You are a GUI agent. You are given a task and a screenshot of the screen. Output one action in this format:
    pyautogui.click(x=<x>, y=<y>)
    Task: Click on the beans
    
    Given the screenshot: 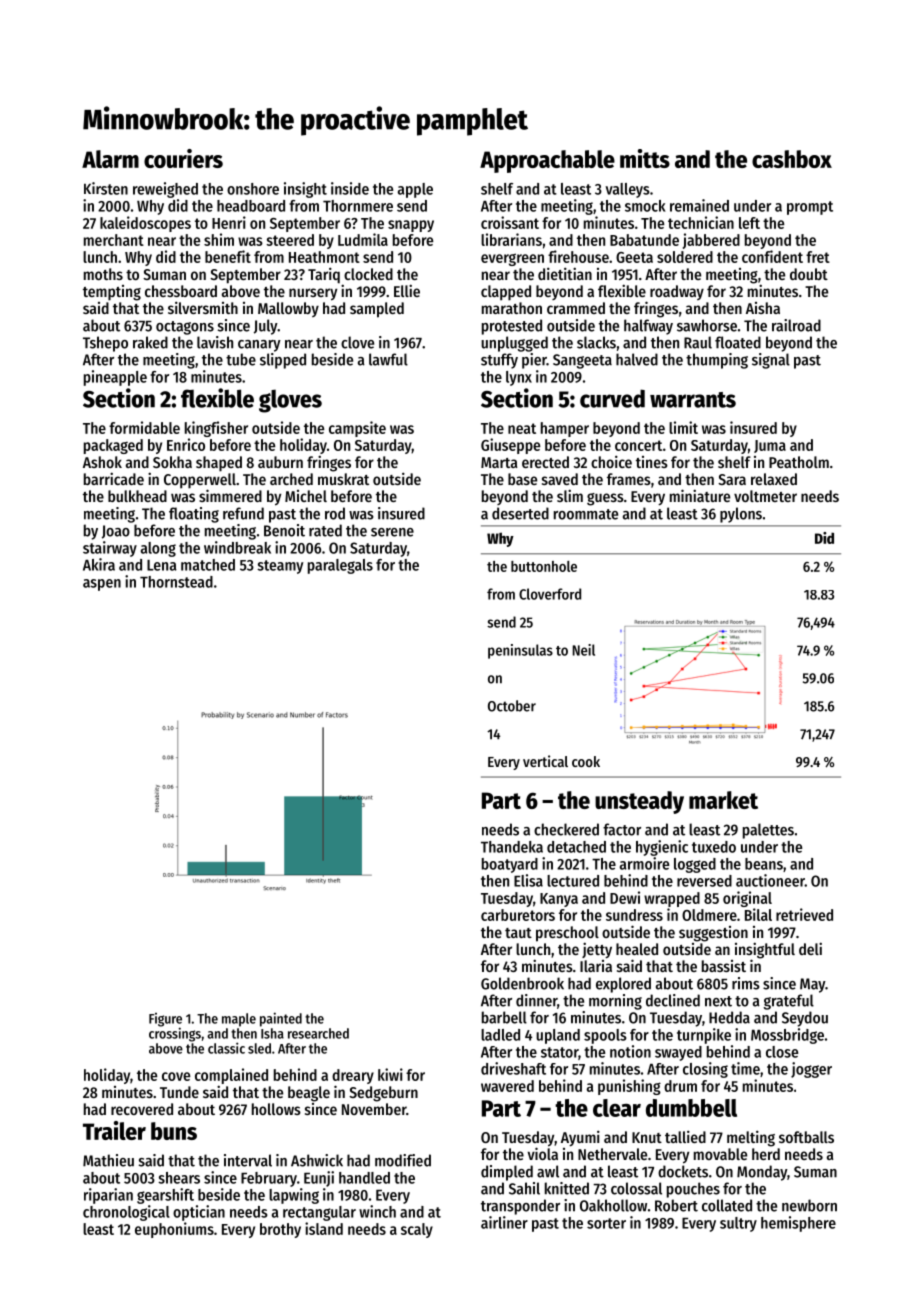 What is the action you would take?
    pyautogui.click(x=764, y=864)
